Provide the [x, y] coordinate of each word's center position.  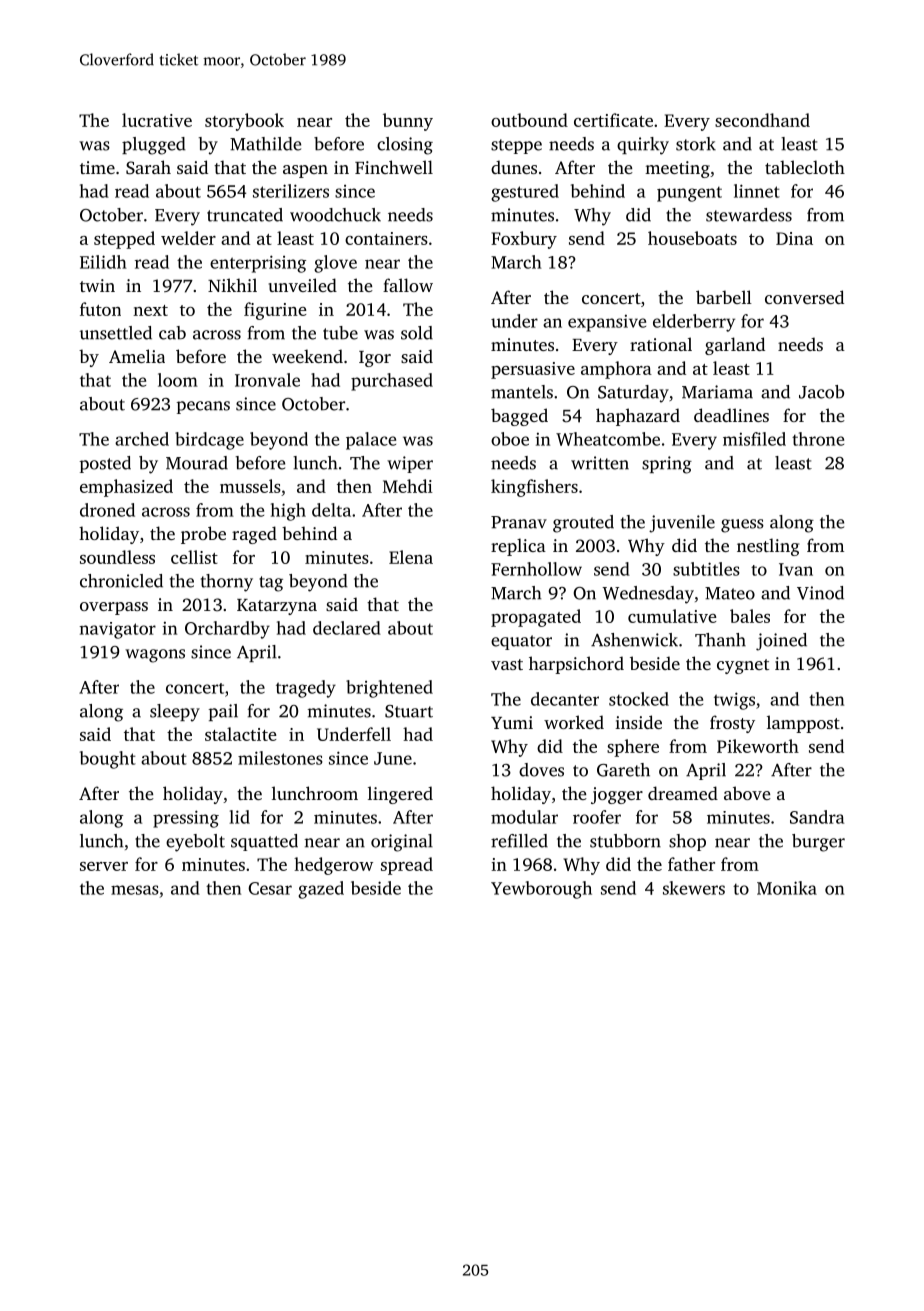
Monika [787, 888]
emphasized [126, 488]
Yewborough [541, 890]
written [600, 463]
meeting [677, 169]
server [104, 866]
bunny [408, 122]
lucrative [157, 120]
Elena [411, 557]
